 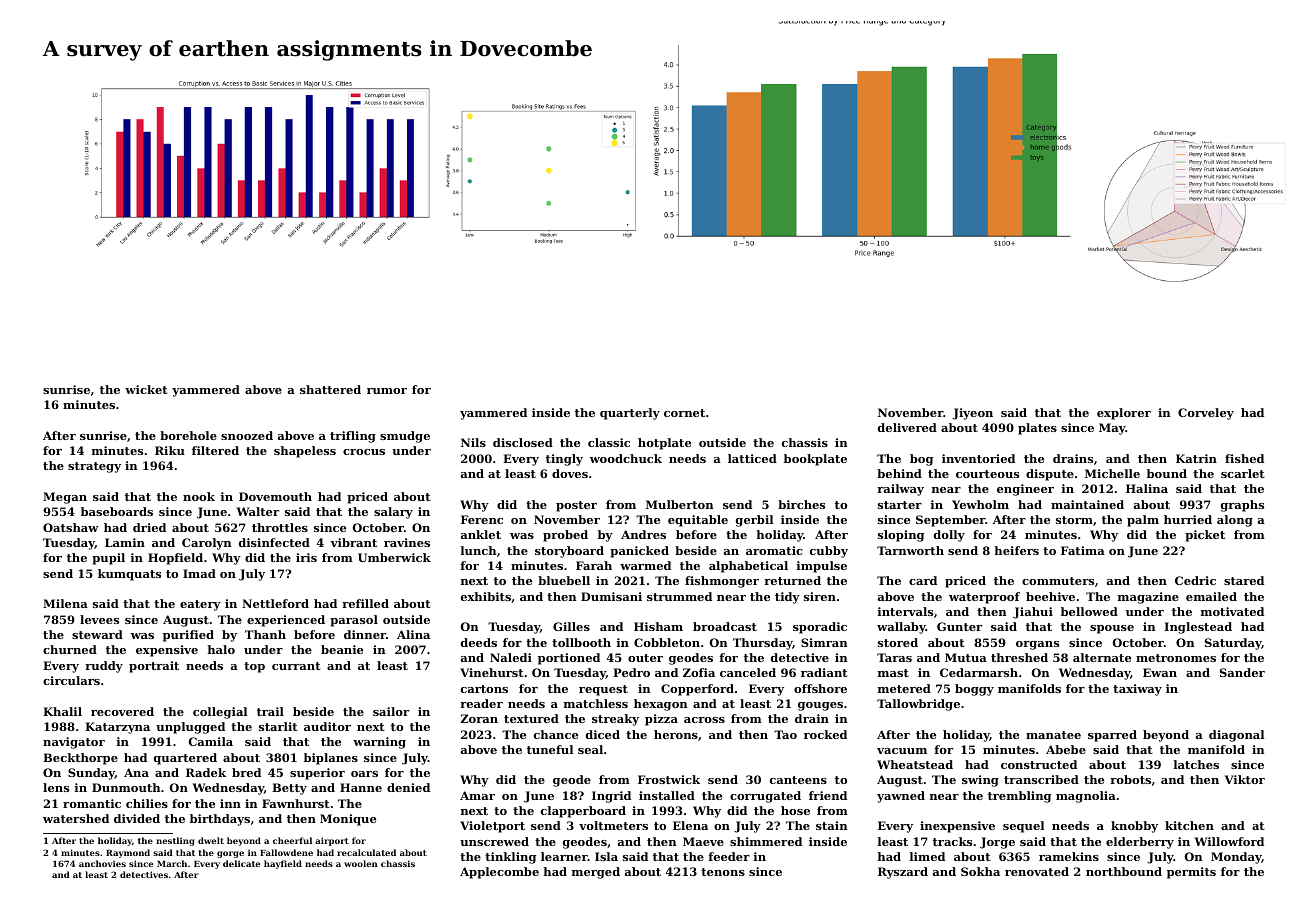 What do you see at coordinates (99, 619) in the screenshot?
I see `levees` at bounding box center [99, 619].
